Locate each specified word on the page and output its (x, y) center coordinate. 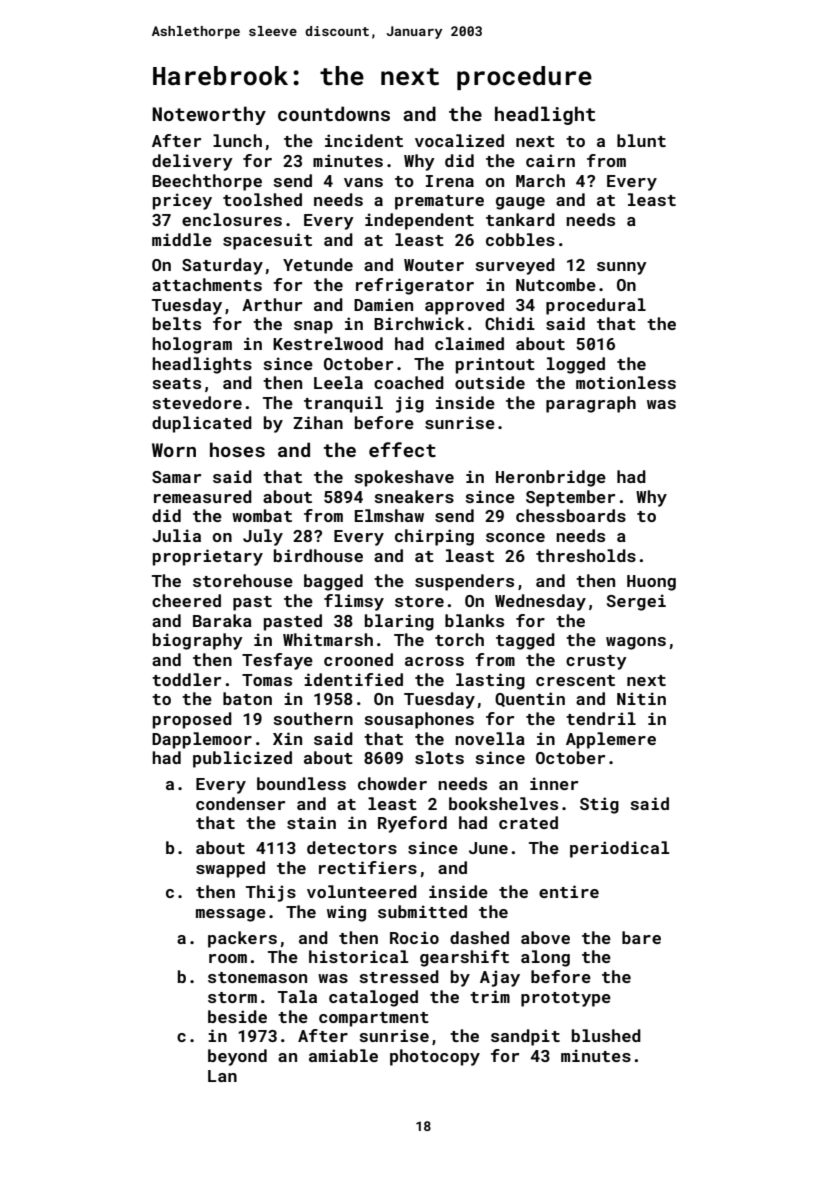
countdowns (334, 113)
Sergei (636, 602)
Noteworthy (209, 115)
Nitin (641, 698)
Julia (176, 535)
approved (464, 306)
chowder (392, 783)
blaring (399, 622)
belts (177, 323)
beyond (237, 1057)
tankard (520, 219)
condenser (240, 803)
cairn (550, 160)
